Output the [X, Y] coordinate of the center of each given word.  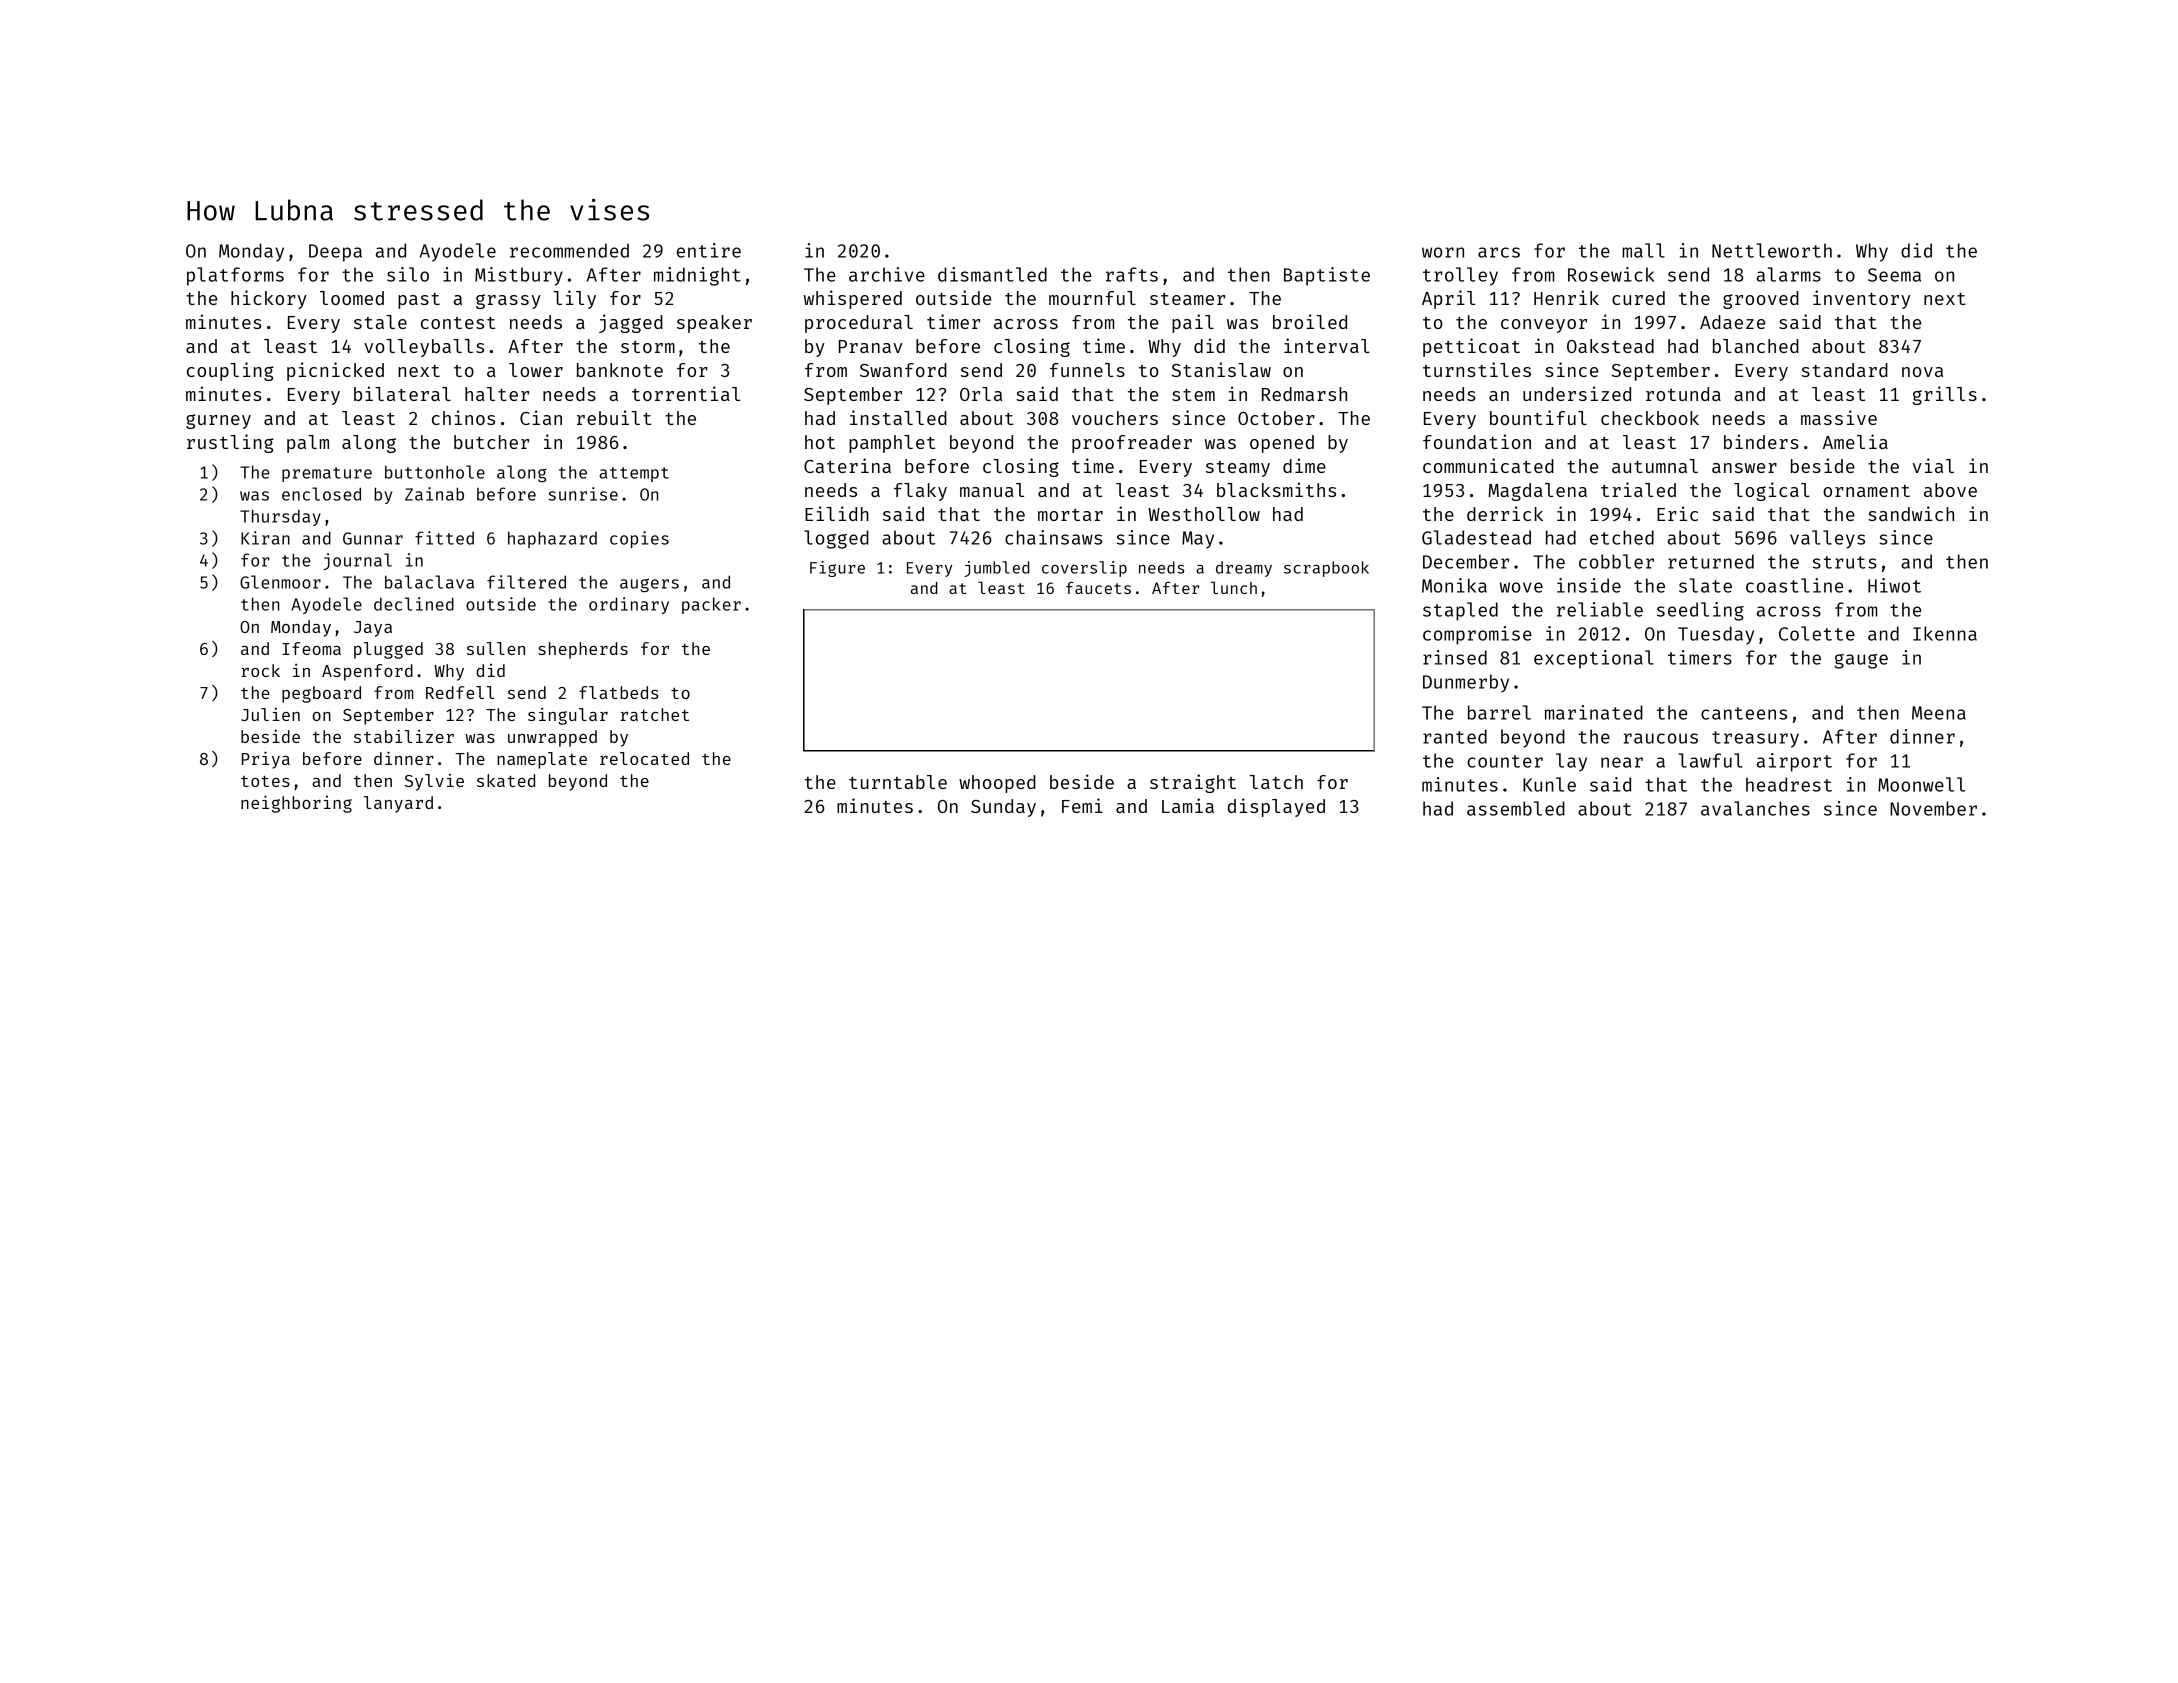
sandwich [1911, 513]
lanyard [398, 804]
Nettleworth [1772, 250]
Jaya [373, 629]
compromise [1477, 635]
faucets [1098, 588]
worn [1443, 252]
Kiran [265, 538]
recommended [569, 250]
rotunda [1683, 394]
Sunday [1003, 808]
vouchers [1115, 418]
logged [836, 539]
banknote [620, 370]
